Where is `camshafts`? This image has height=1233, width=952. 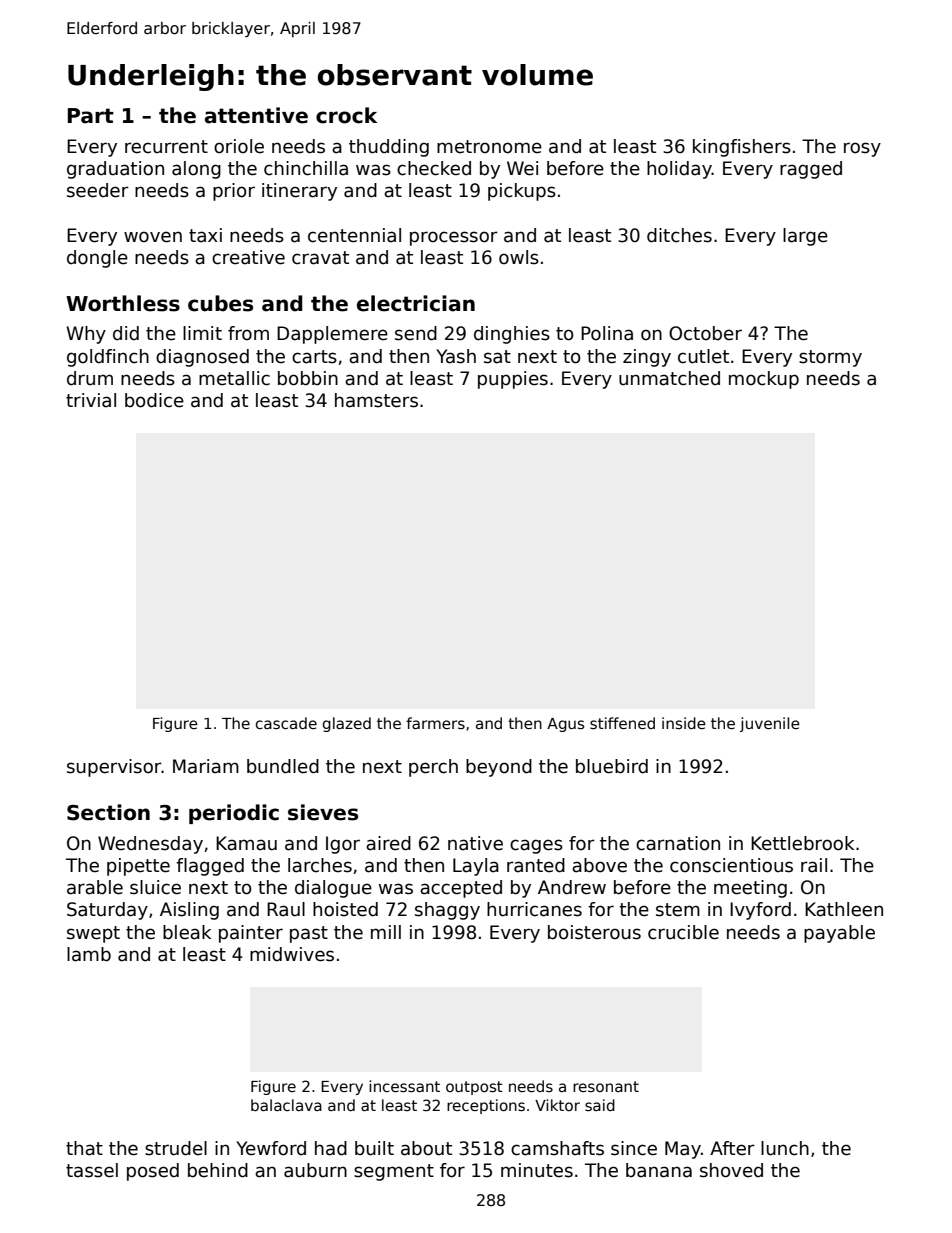
camshafts is located at coordinates (557, 1148).
